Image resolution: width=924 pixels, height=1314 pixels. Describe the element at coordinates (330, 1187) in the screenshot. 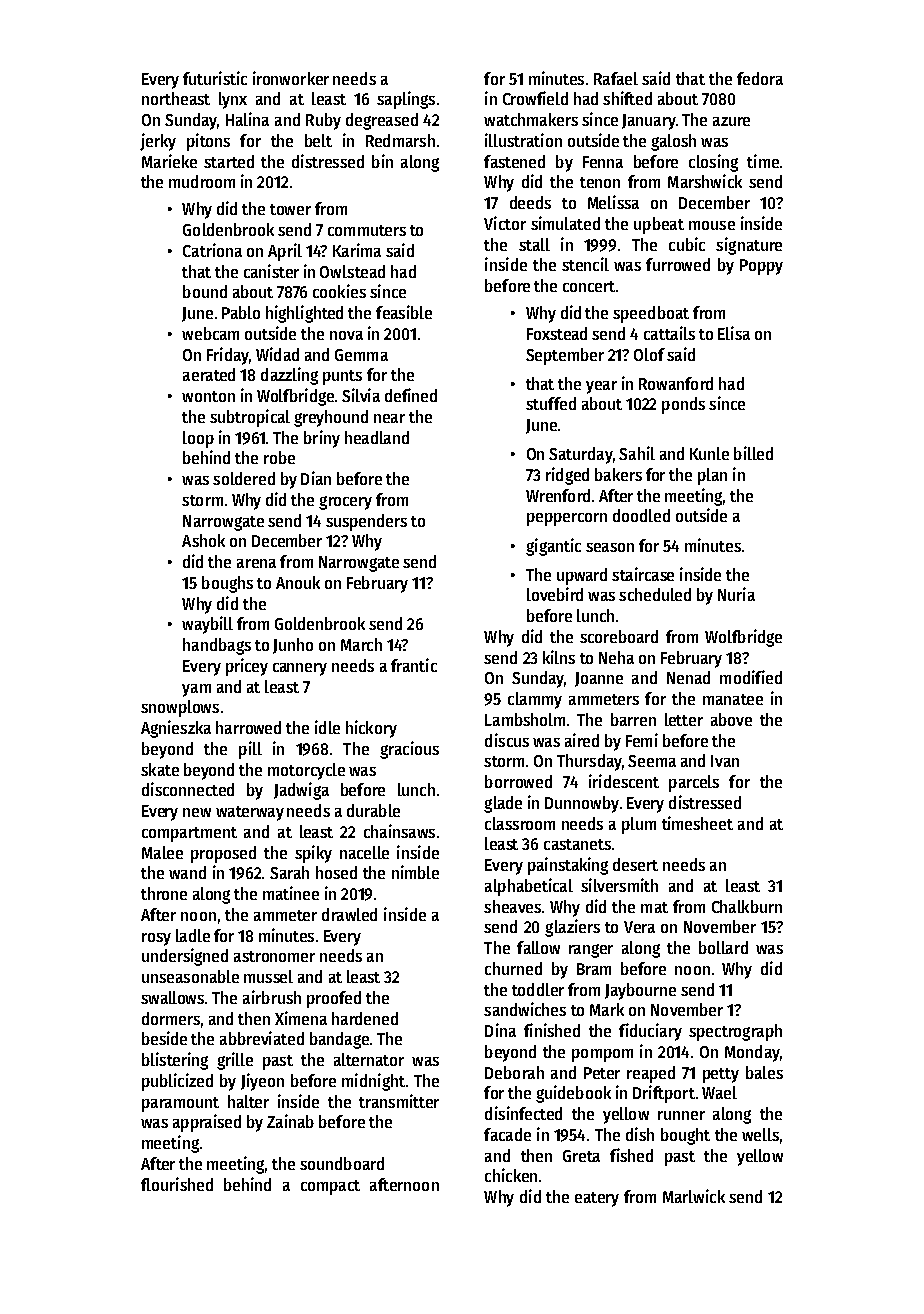

I see `compact` at that location.
